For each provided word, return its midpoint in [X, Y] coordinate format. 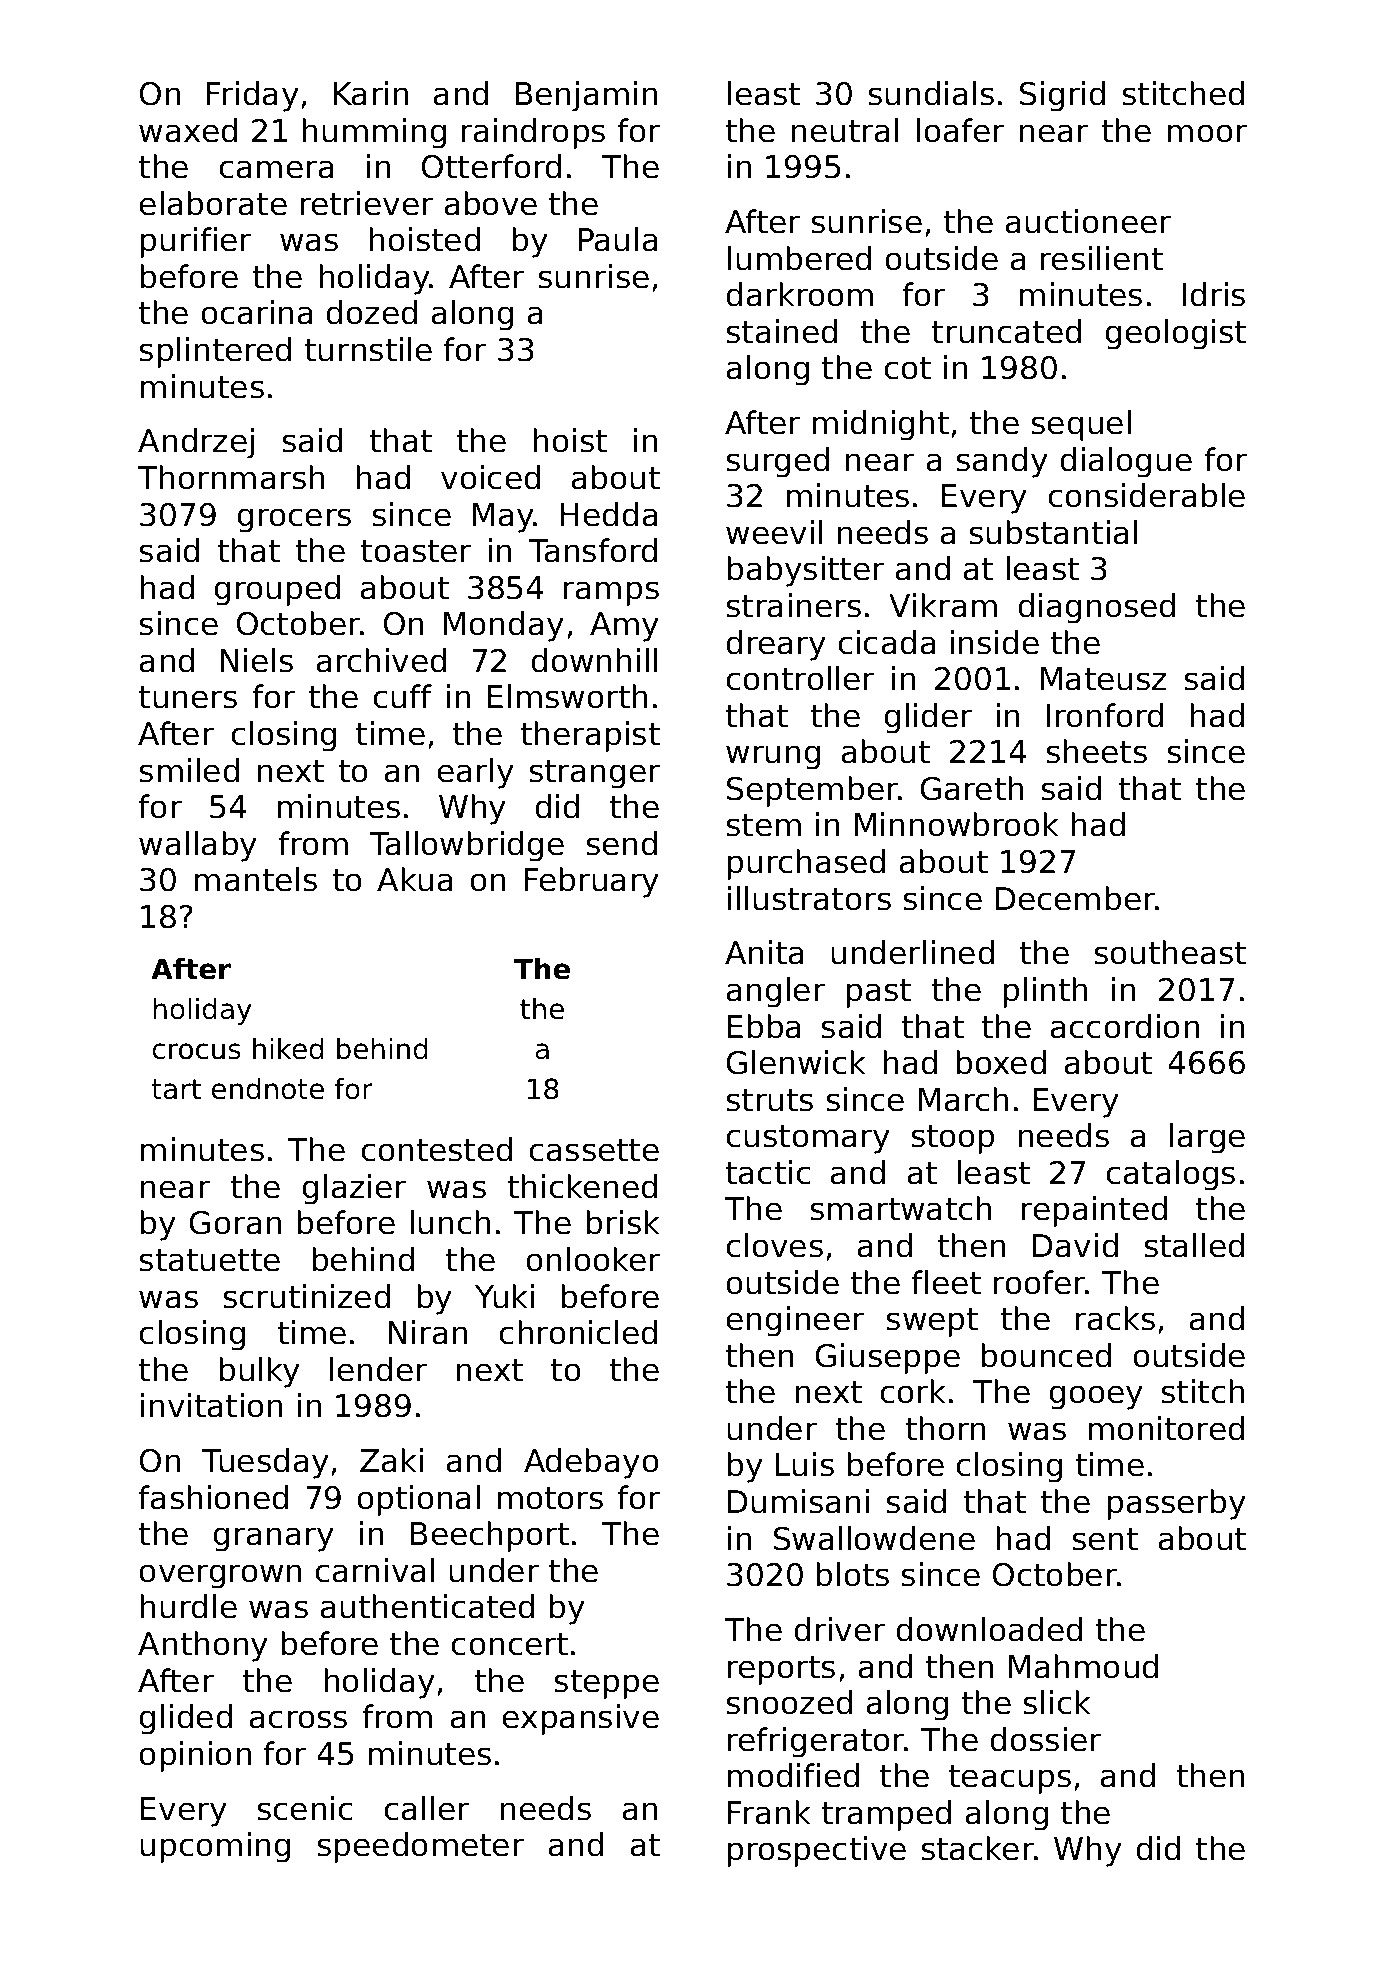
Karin [371, 93]
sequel [1081, 425]
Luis [805, 1464]
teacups [1010, 1779]
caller [426, 1808]
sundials [931, 93]
